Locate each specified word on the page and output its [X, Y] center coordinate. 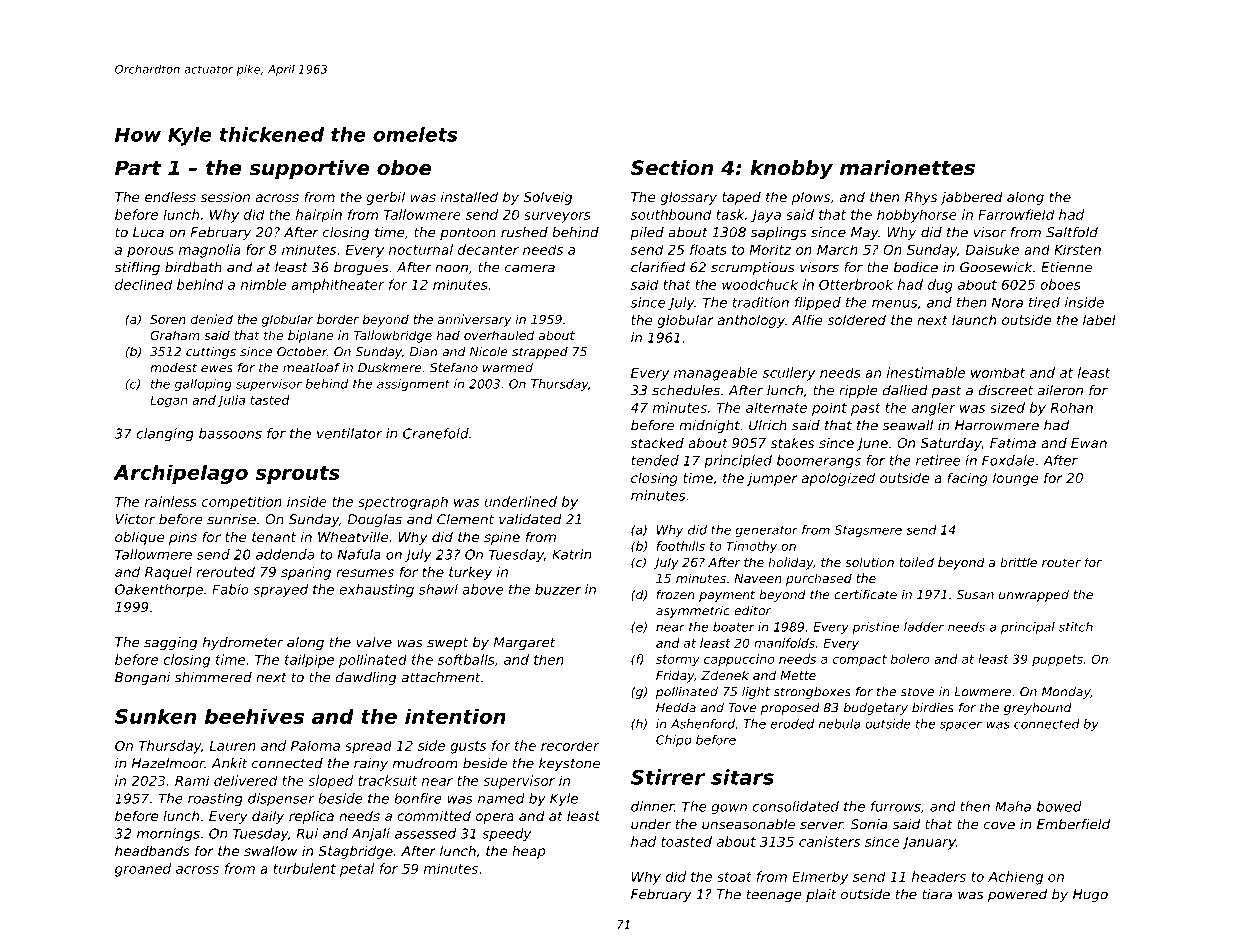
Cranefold [436, 433]
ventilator [349, 433]
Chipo [673, 741]
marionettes [907, 168]
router [1061, 562]
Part [138, 167]
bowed [1059, 806]
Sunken [155, 716]
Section [672, 168]
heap [528, 852]
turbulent [305, 868]
